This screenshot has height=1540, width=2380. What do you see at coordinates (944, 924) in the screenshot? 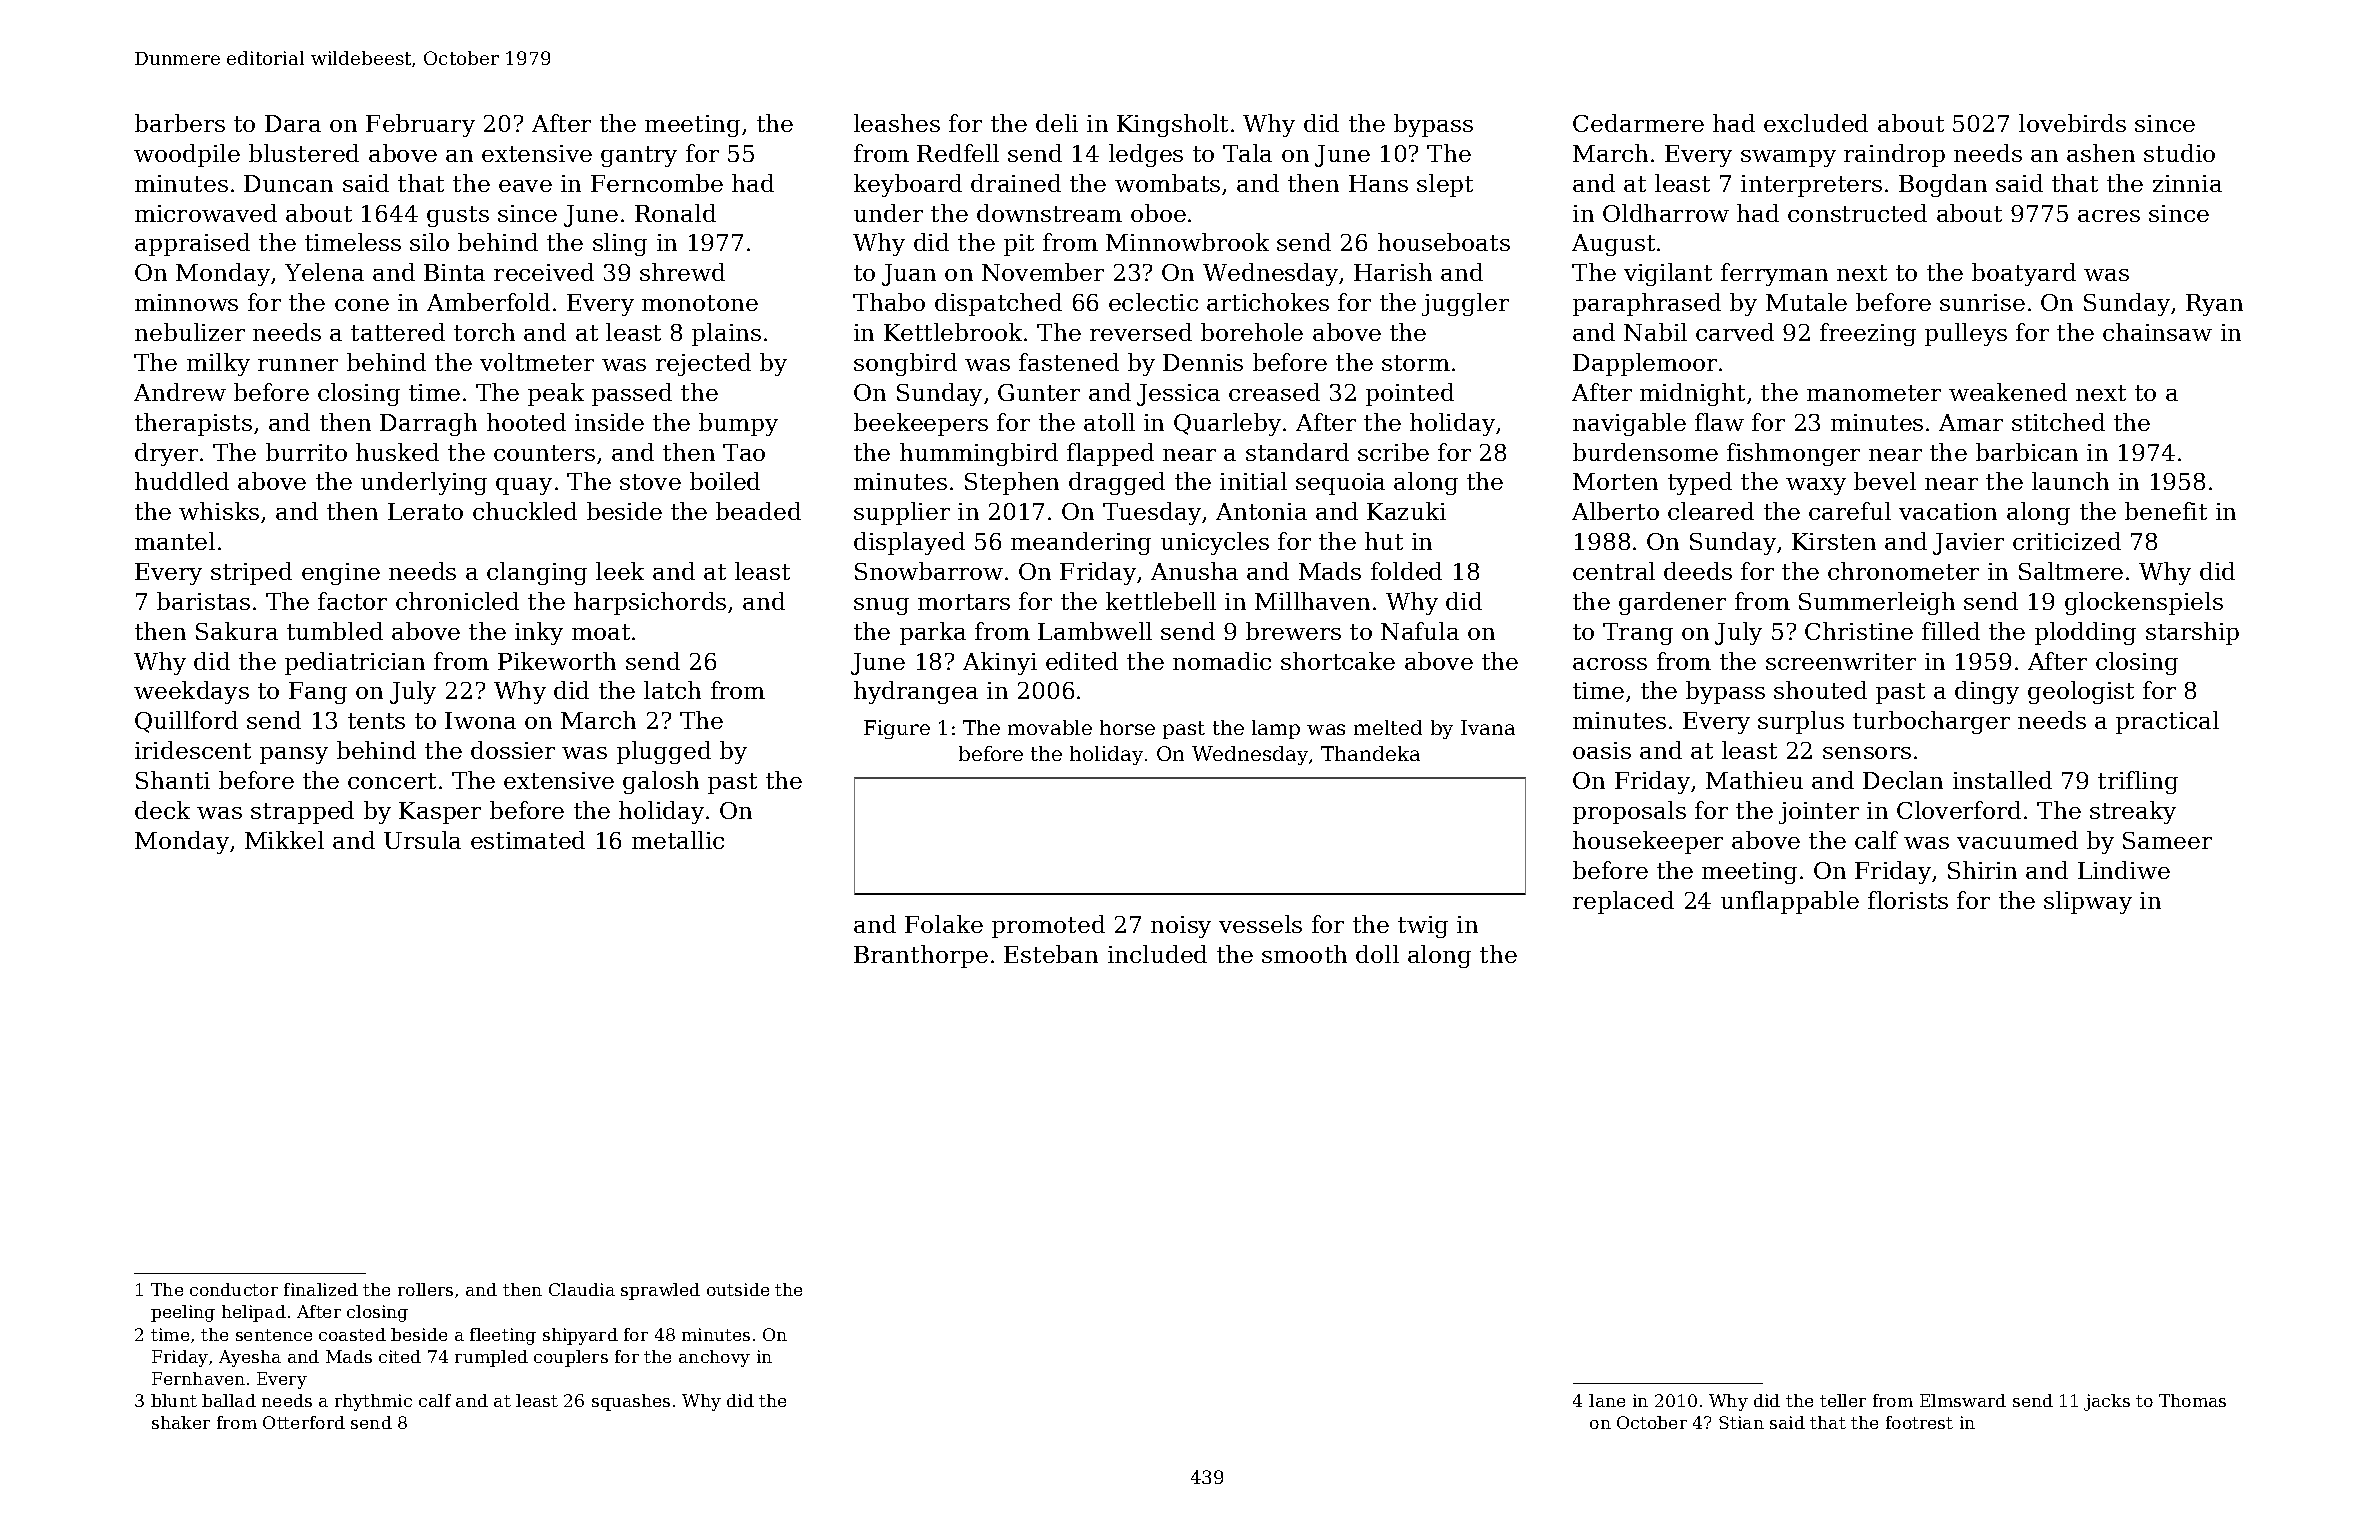
I see `Folake` at bounding box center [944, 924].
